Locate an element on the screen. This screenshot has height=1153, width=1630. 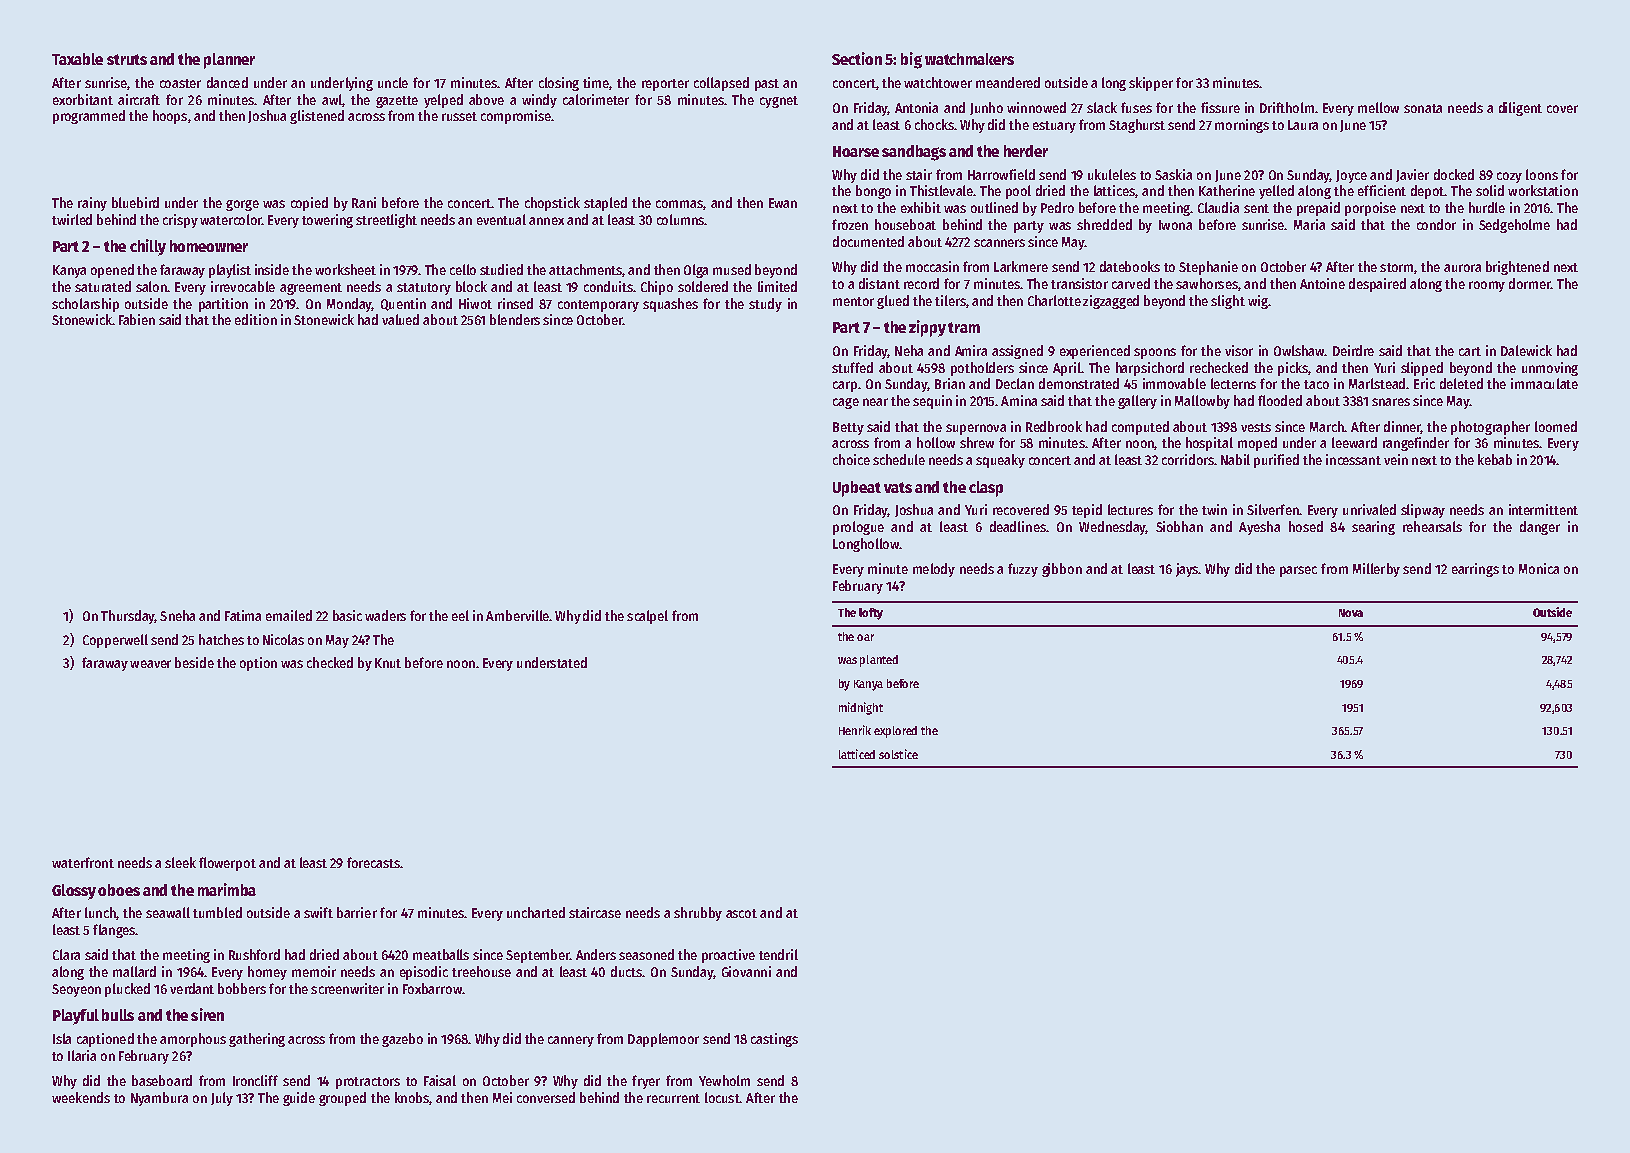
Section is located at coordinates (857, 58).
